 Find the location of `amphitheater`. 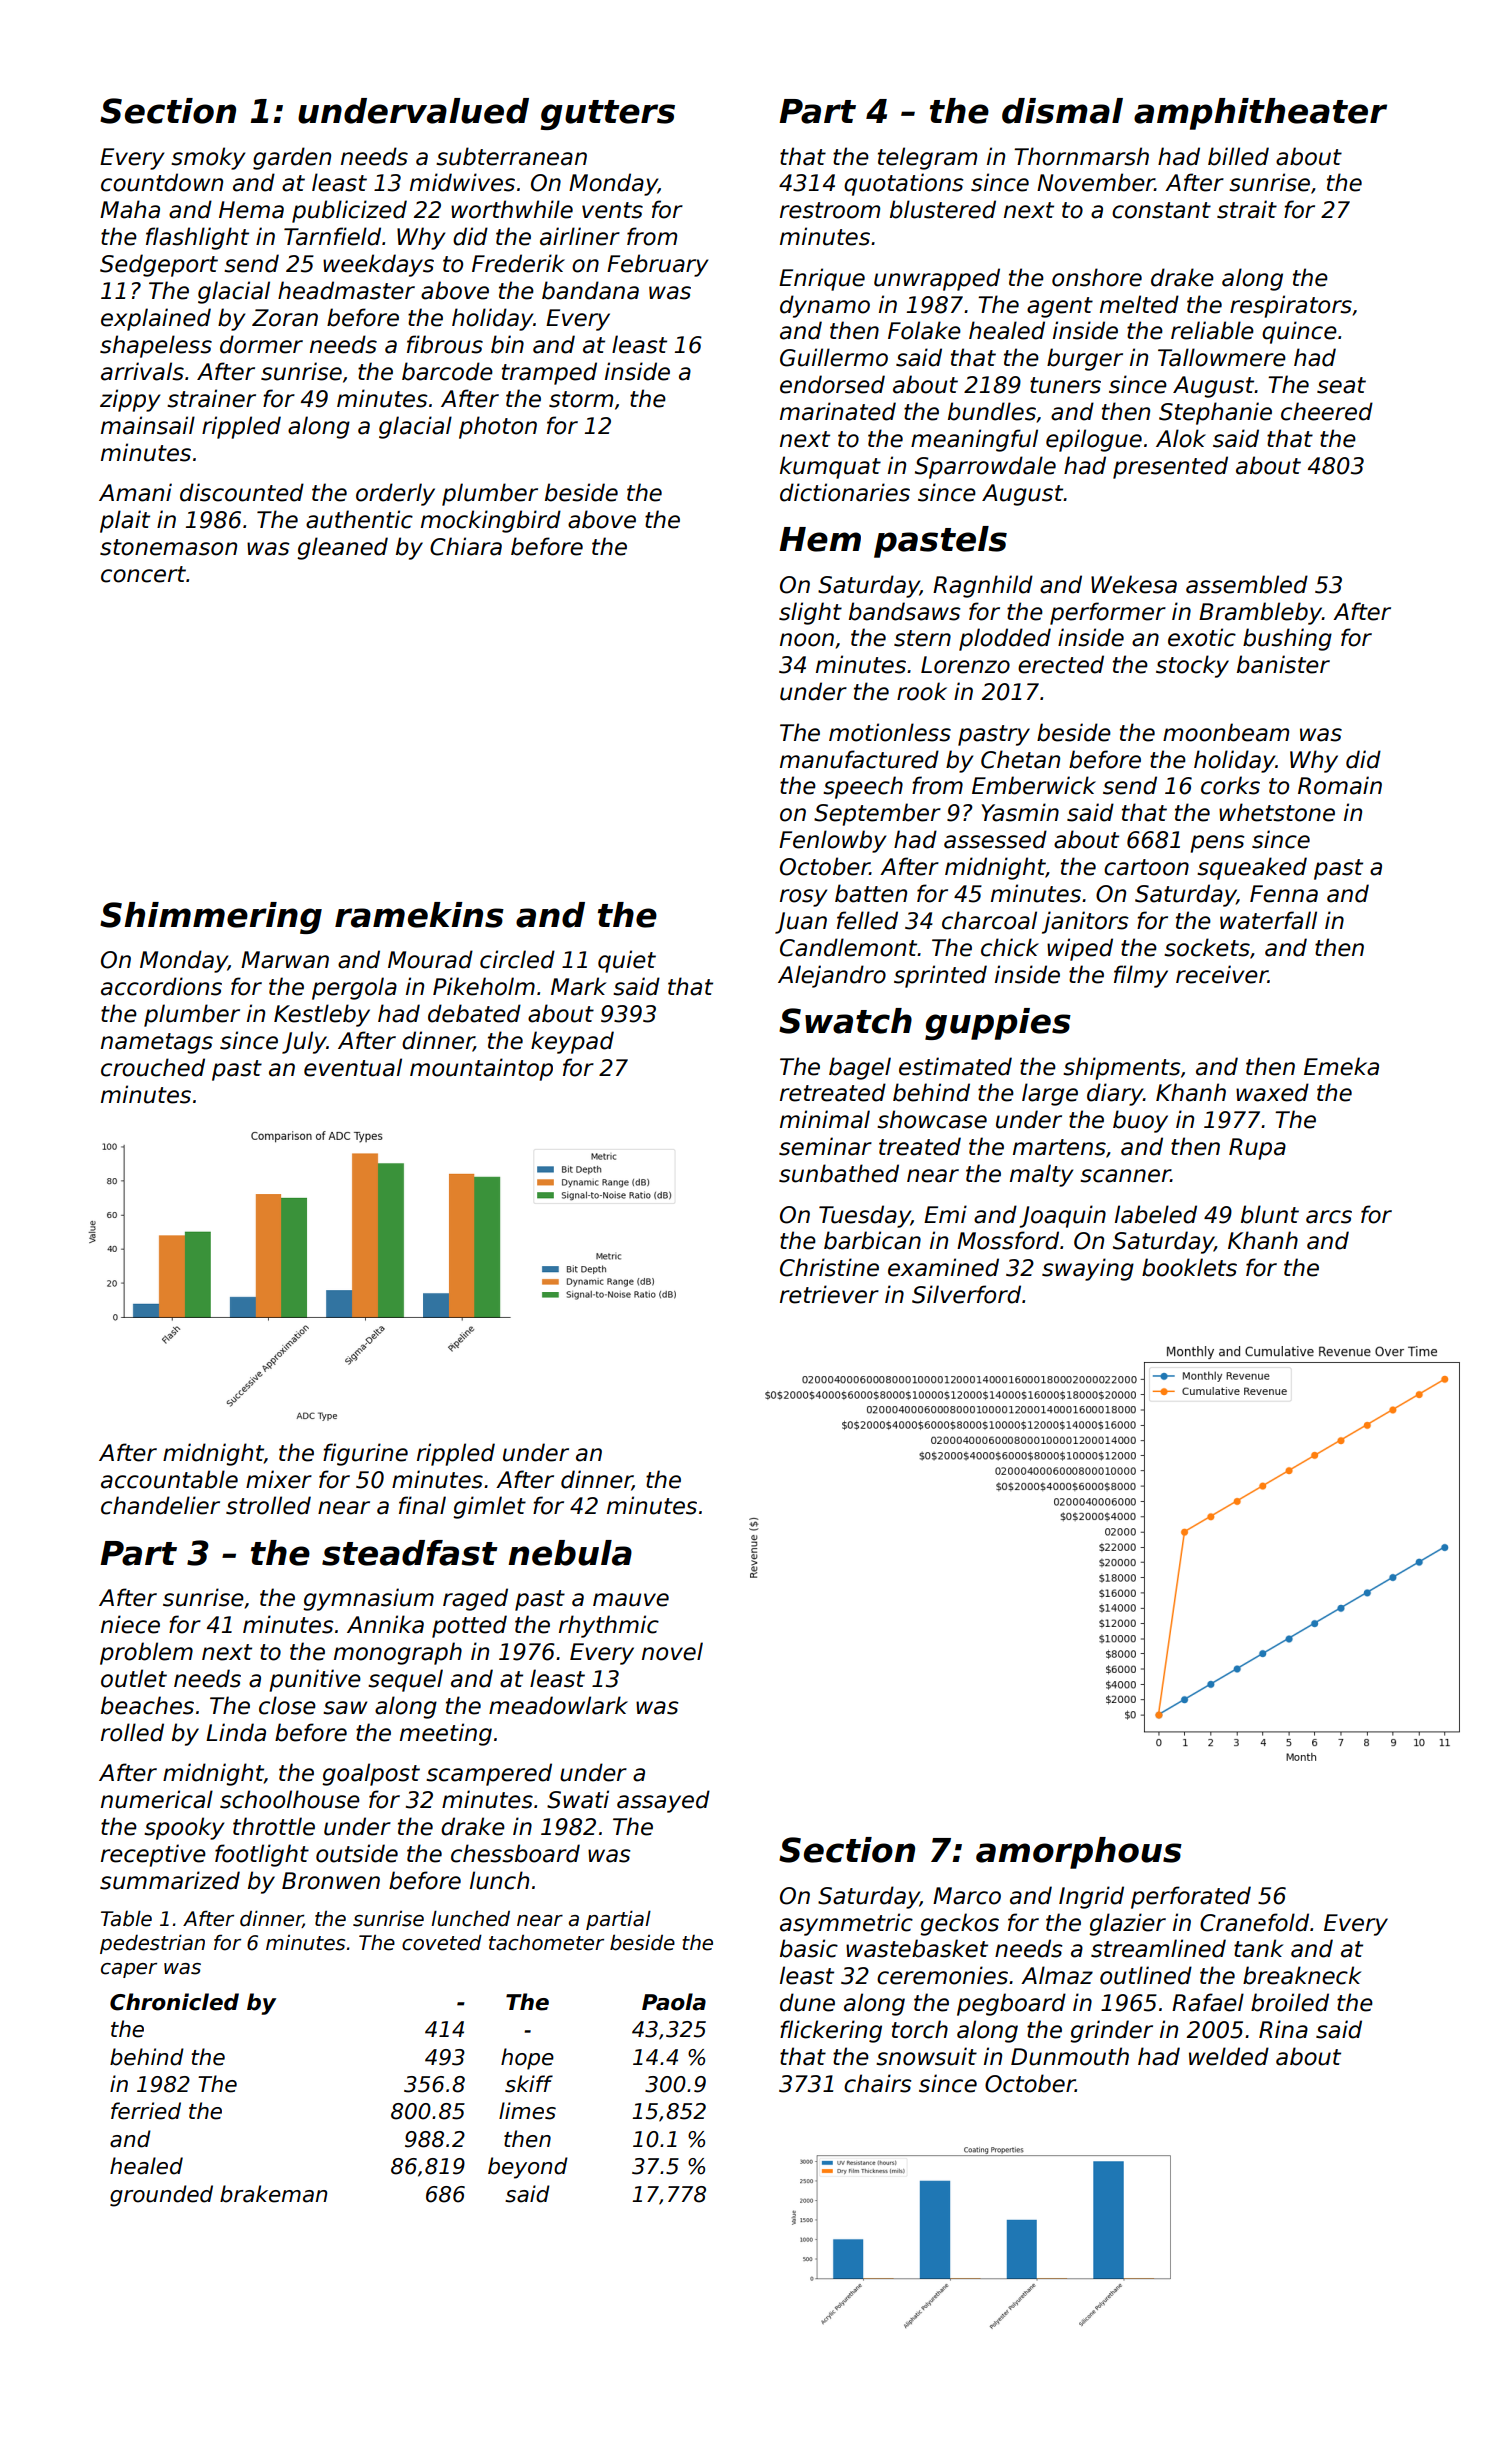

amphitheater is located at coordinates (1260, 114).
